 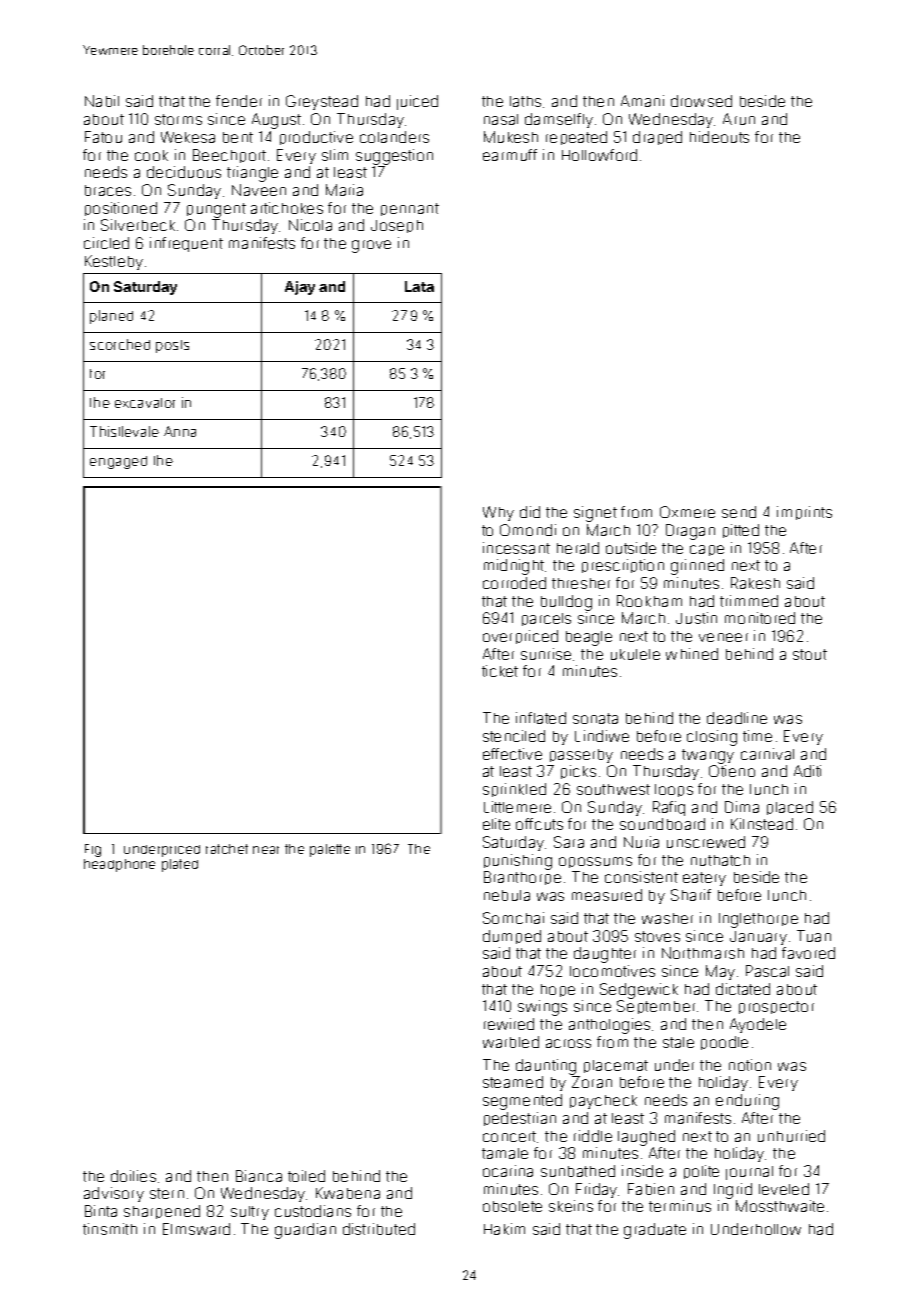 I want to click on Why, so click(x=498, y=513).
